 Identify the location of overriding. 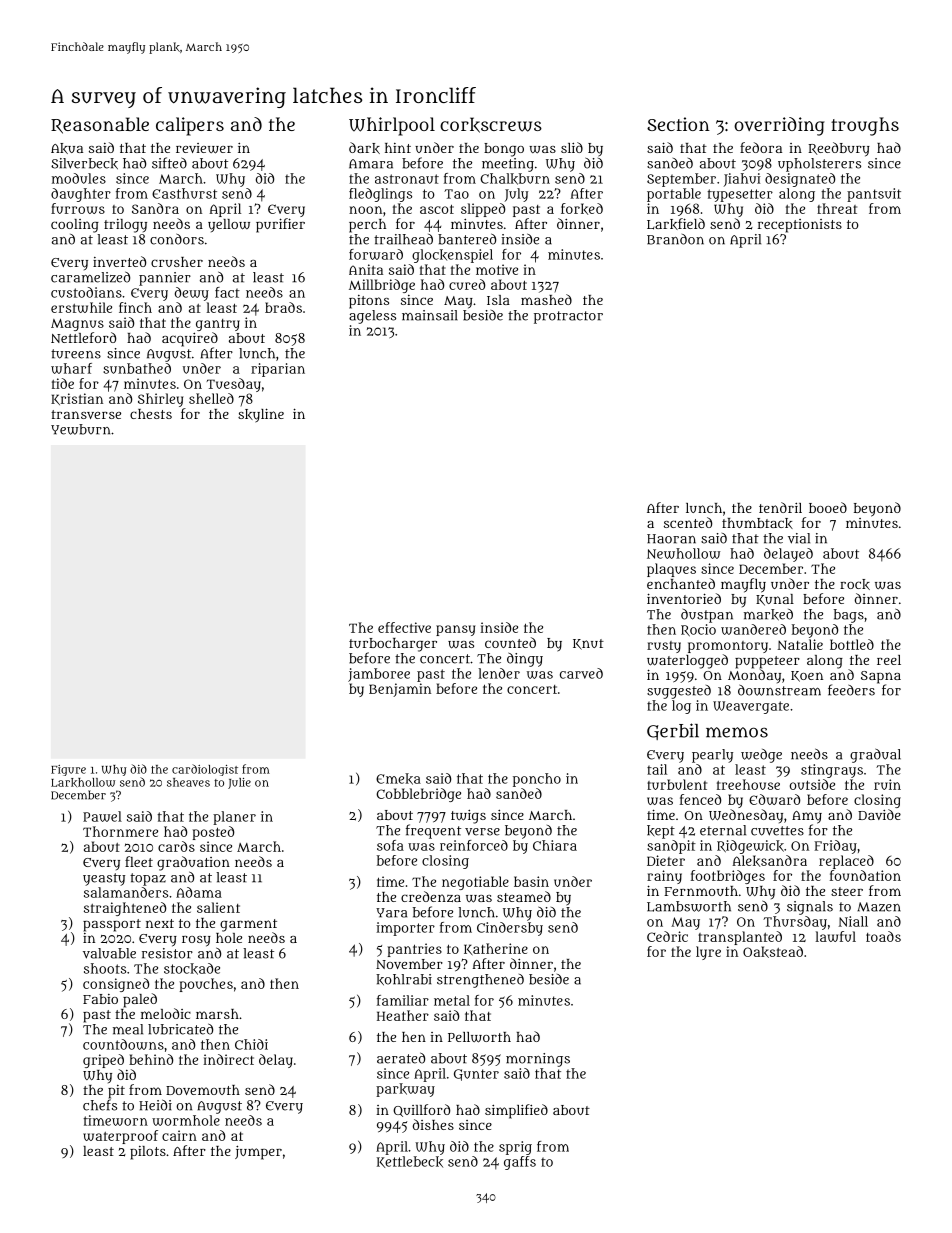
(779, 126).
